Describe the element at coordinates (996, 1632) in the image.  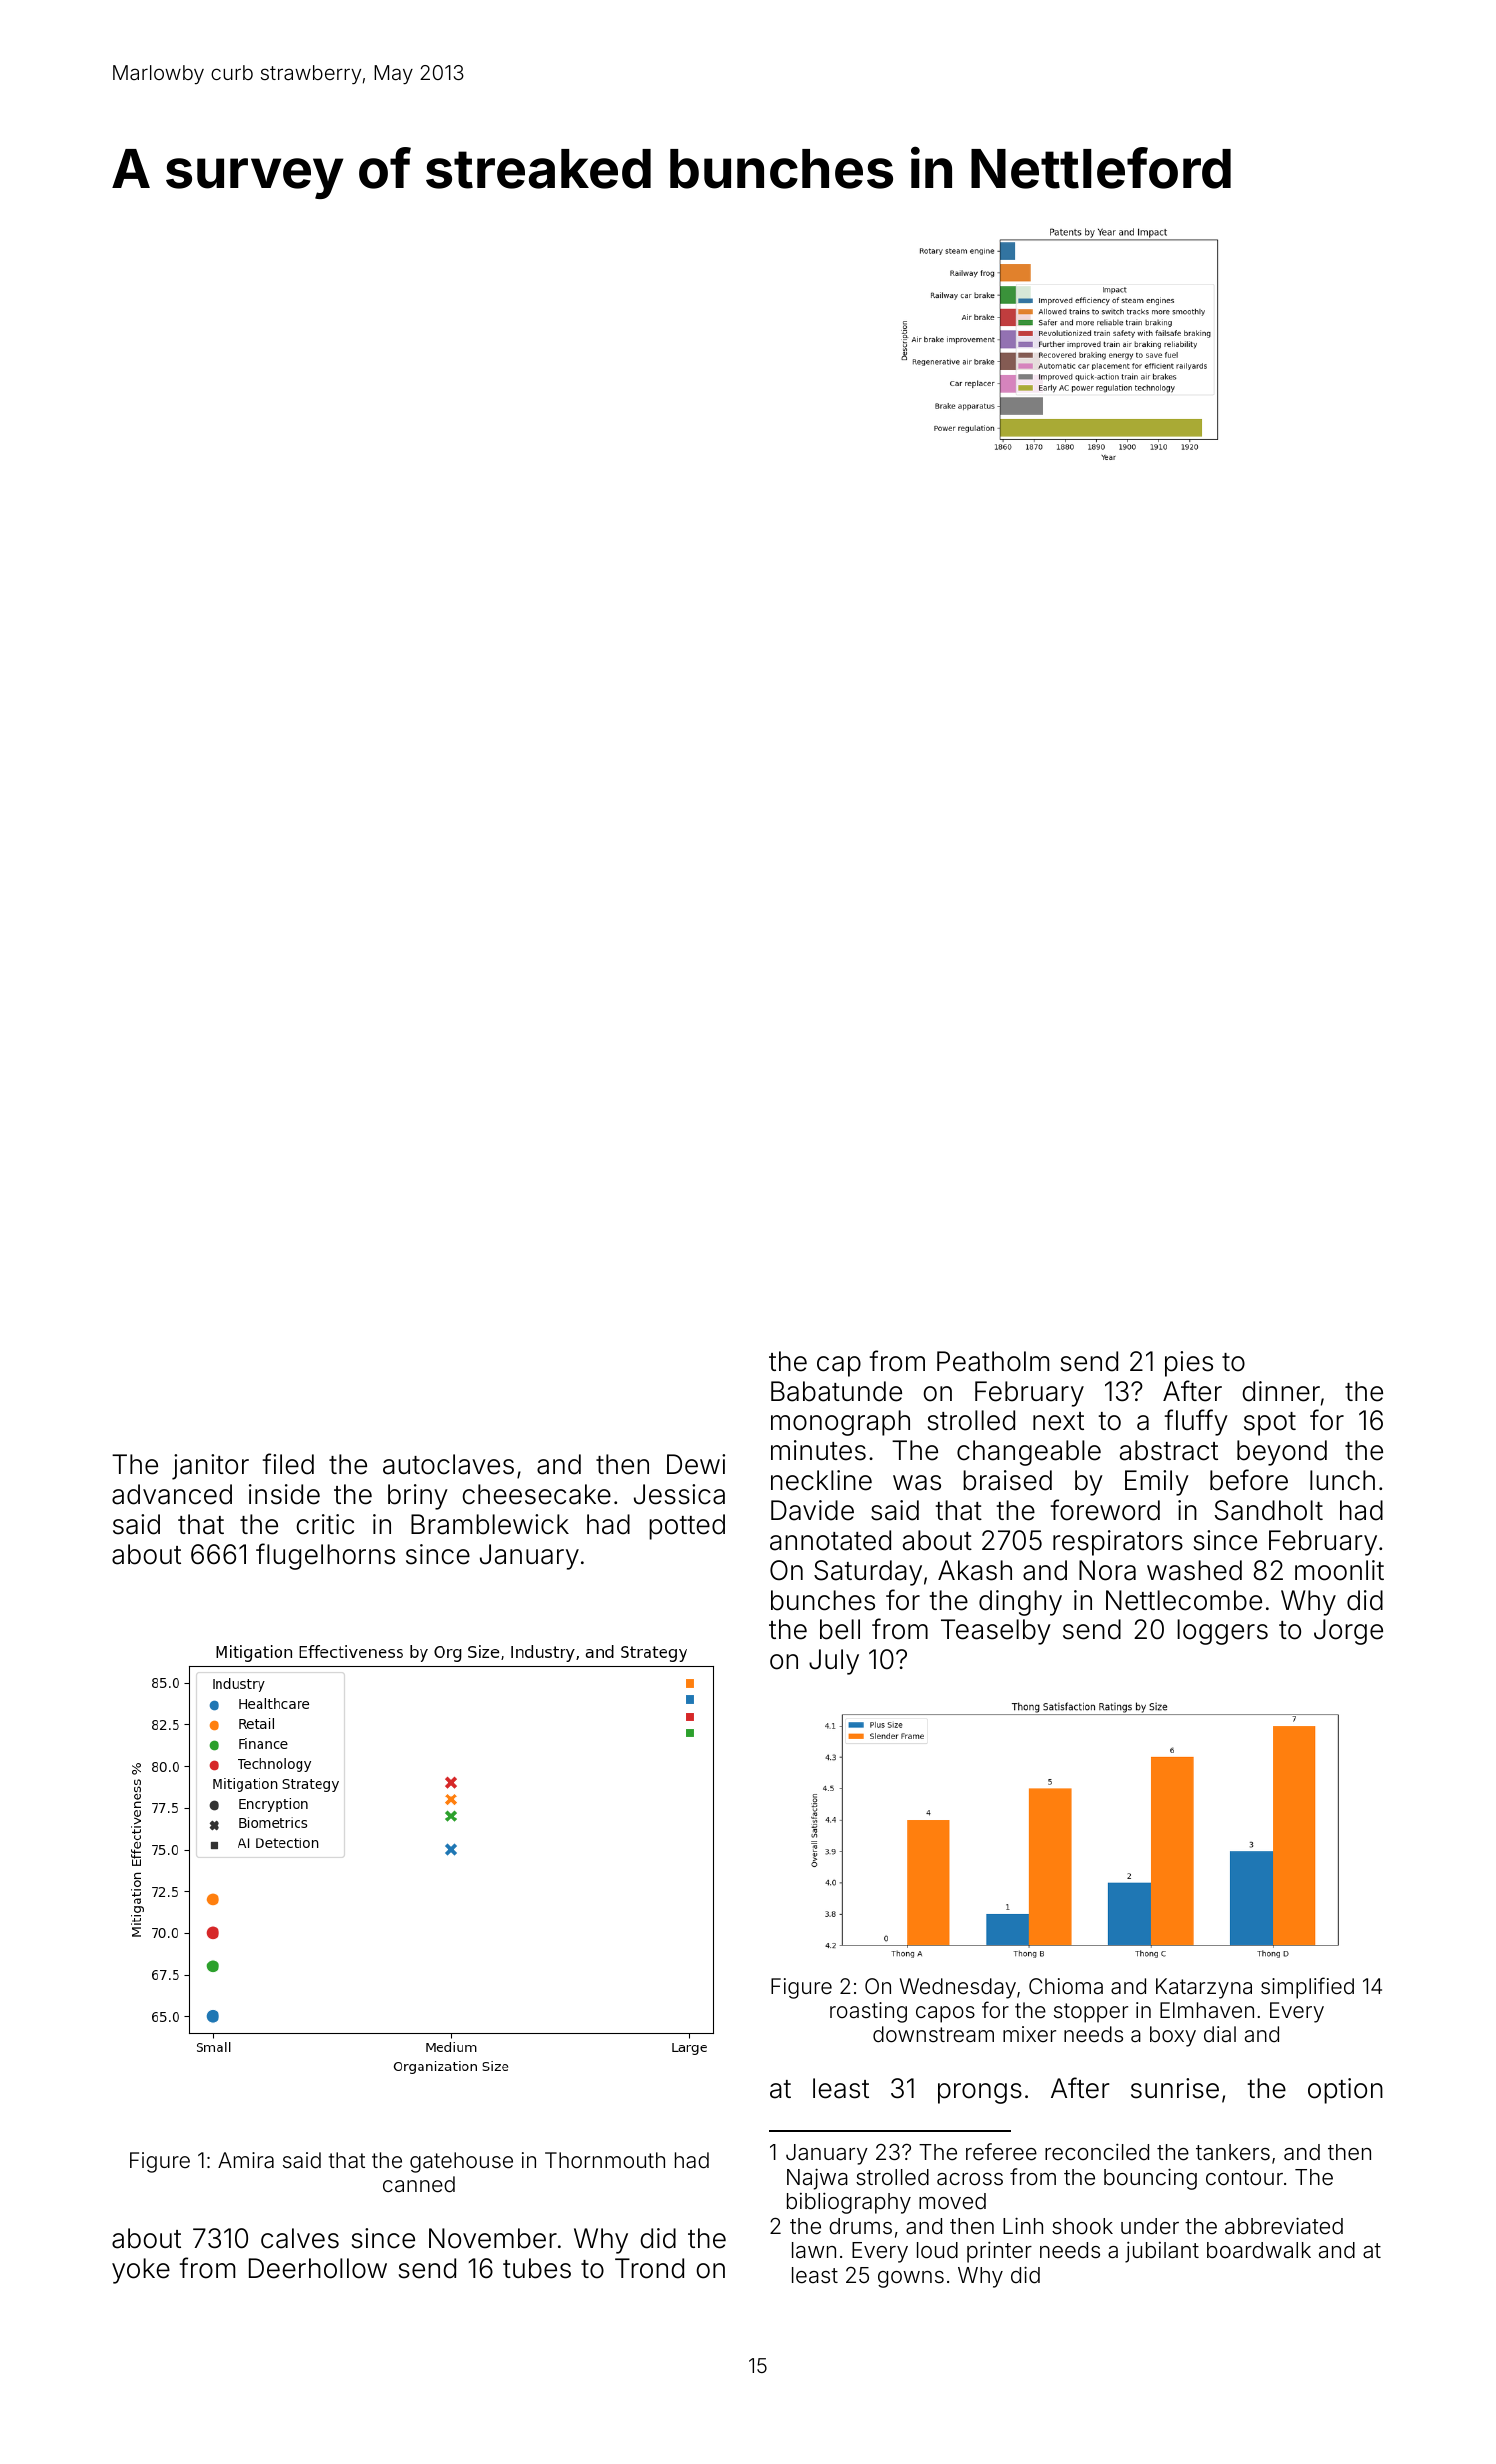
I see `Teaselby` at that location.
